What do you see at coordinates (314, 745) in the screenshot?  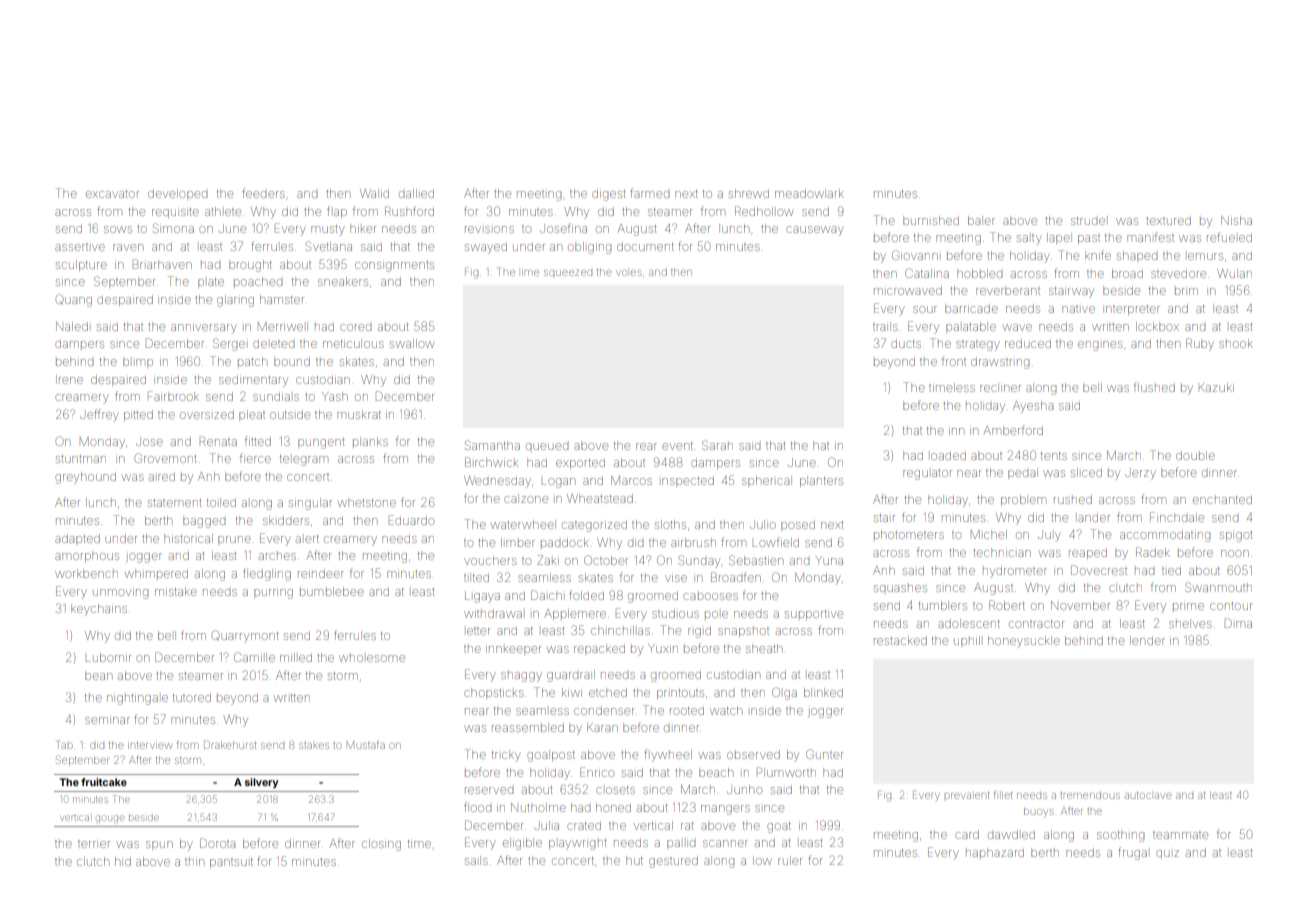 I see `stakes` at bounding box center [314, 745].
